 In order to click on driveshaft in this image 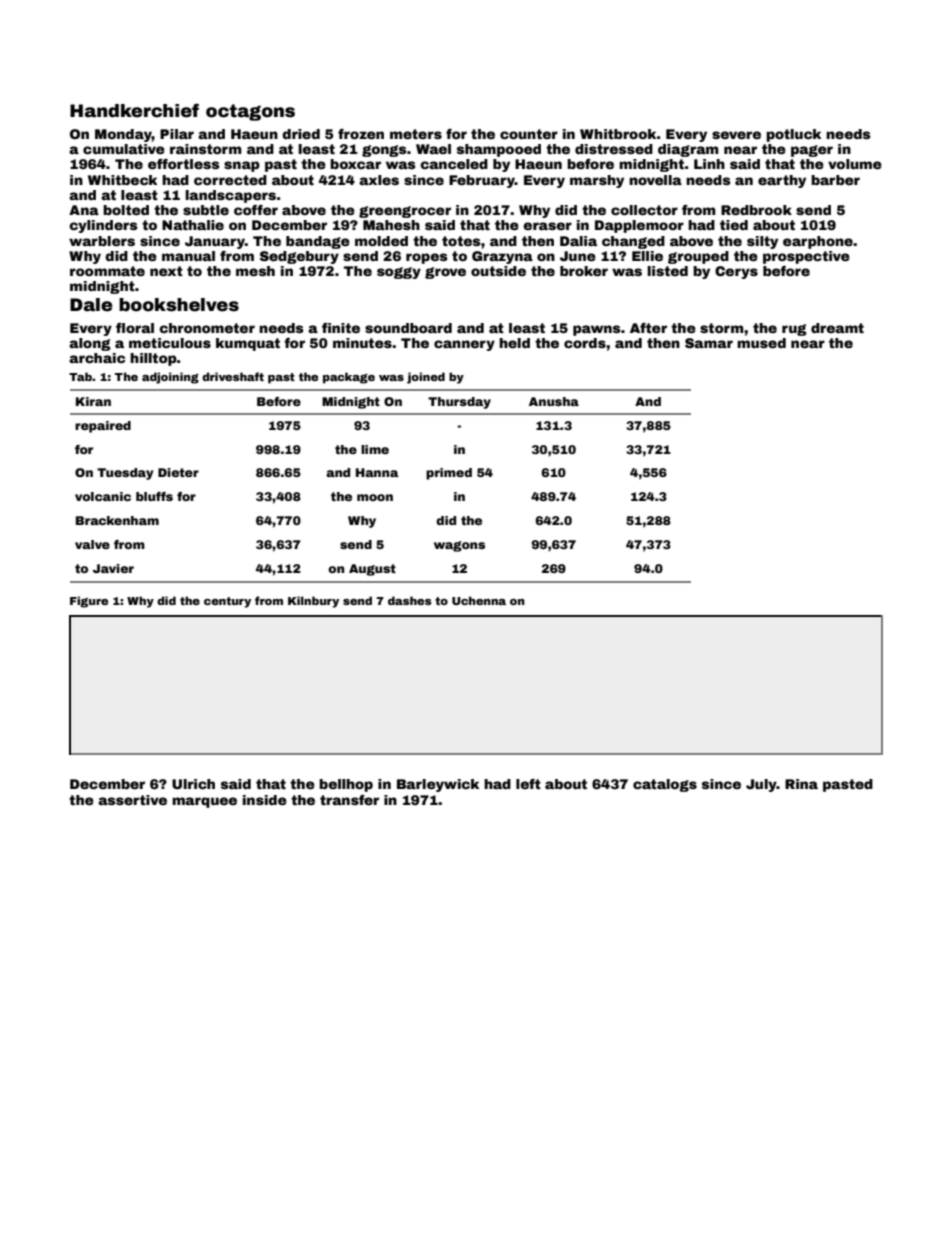, I will do `click(233, 376)`.
